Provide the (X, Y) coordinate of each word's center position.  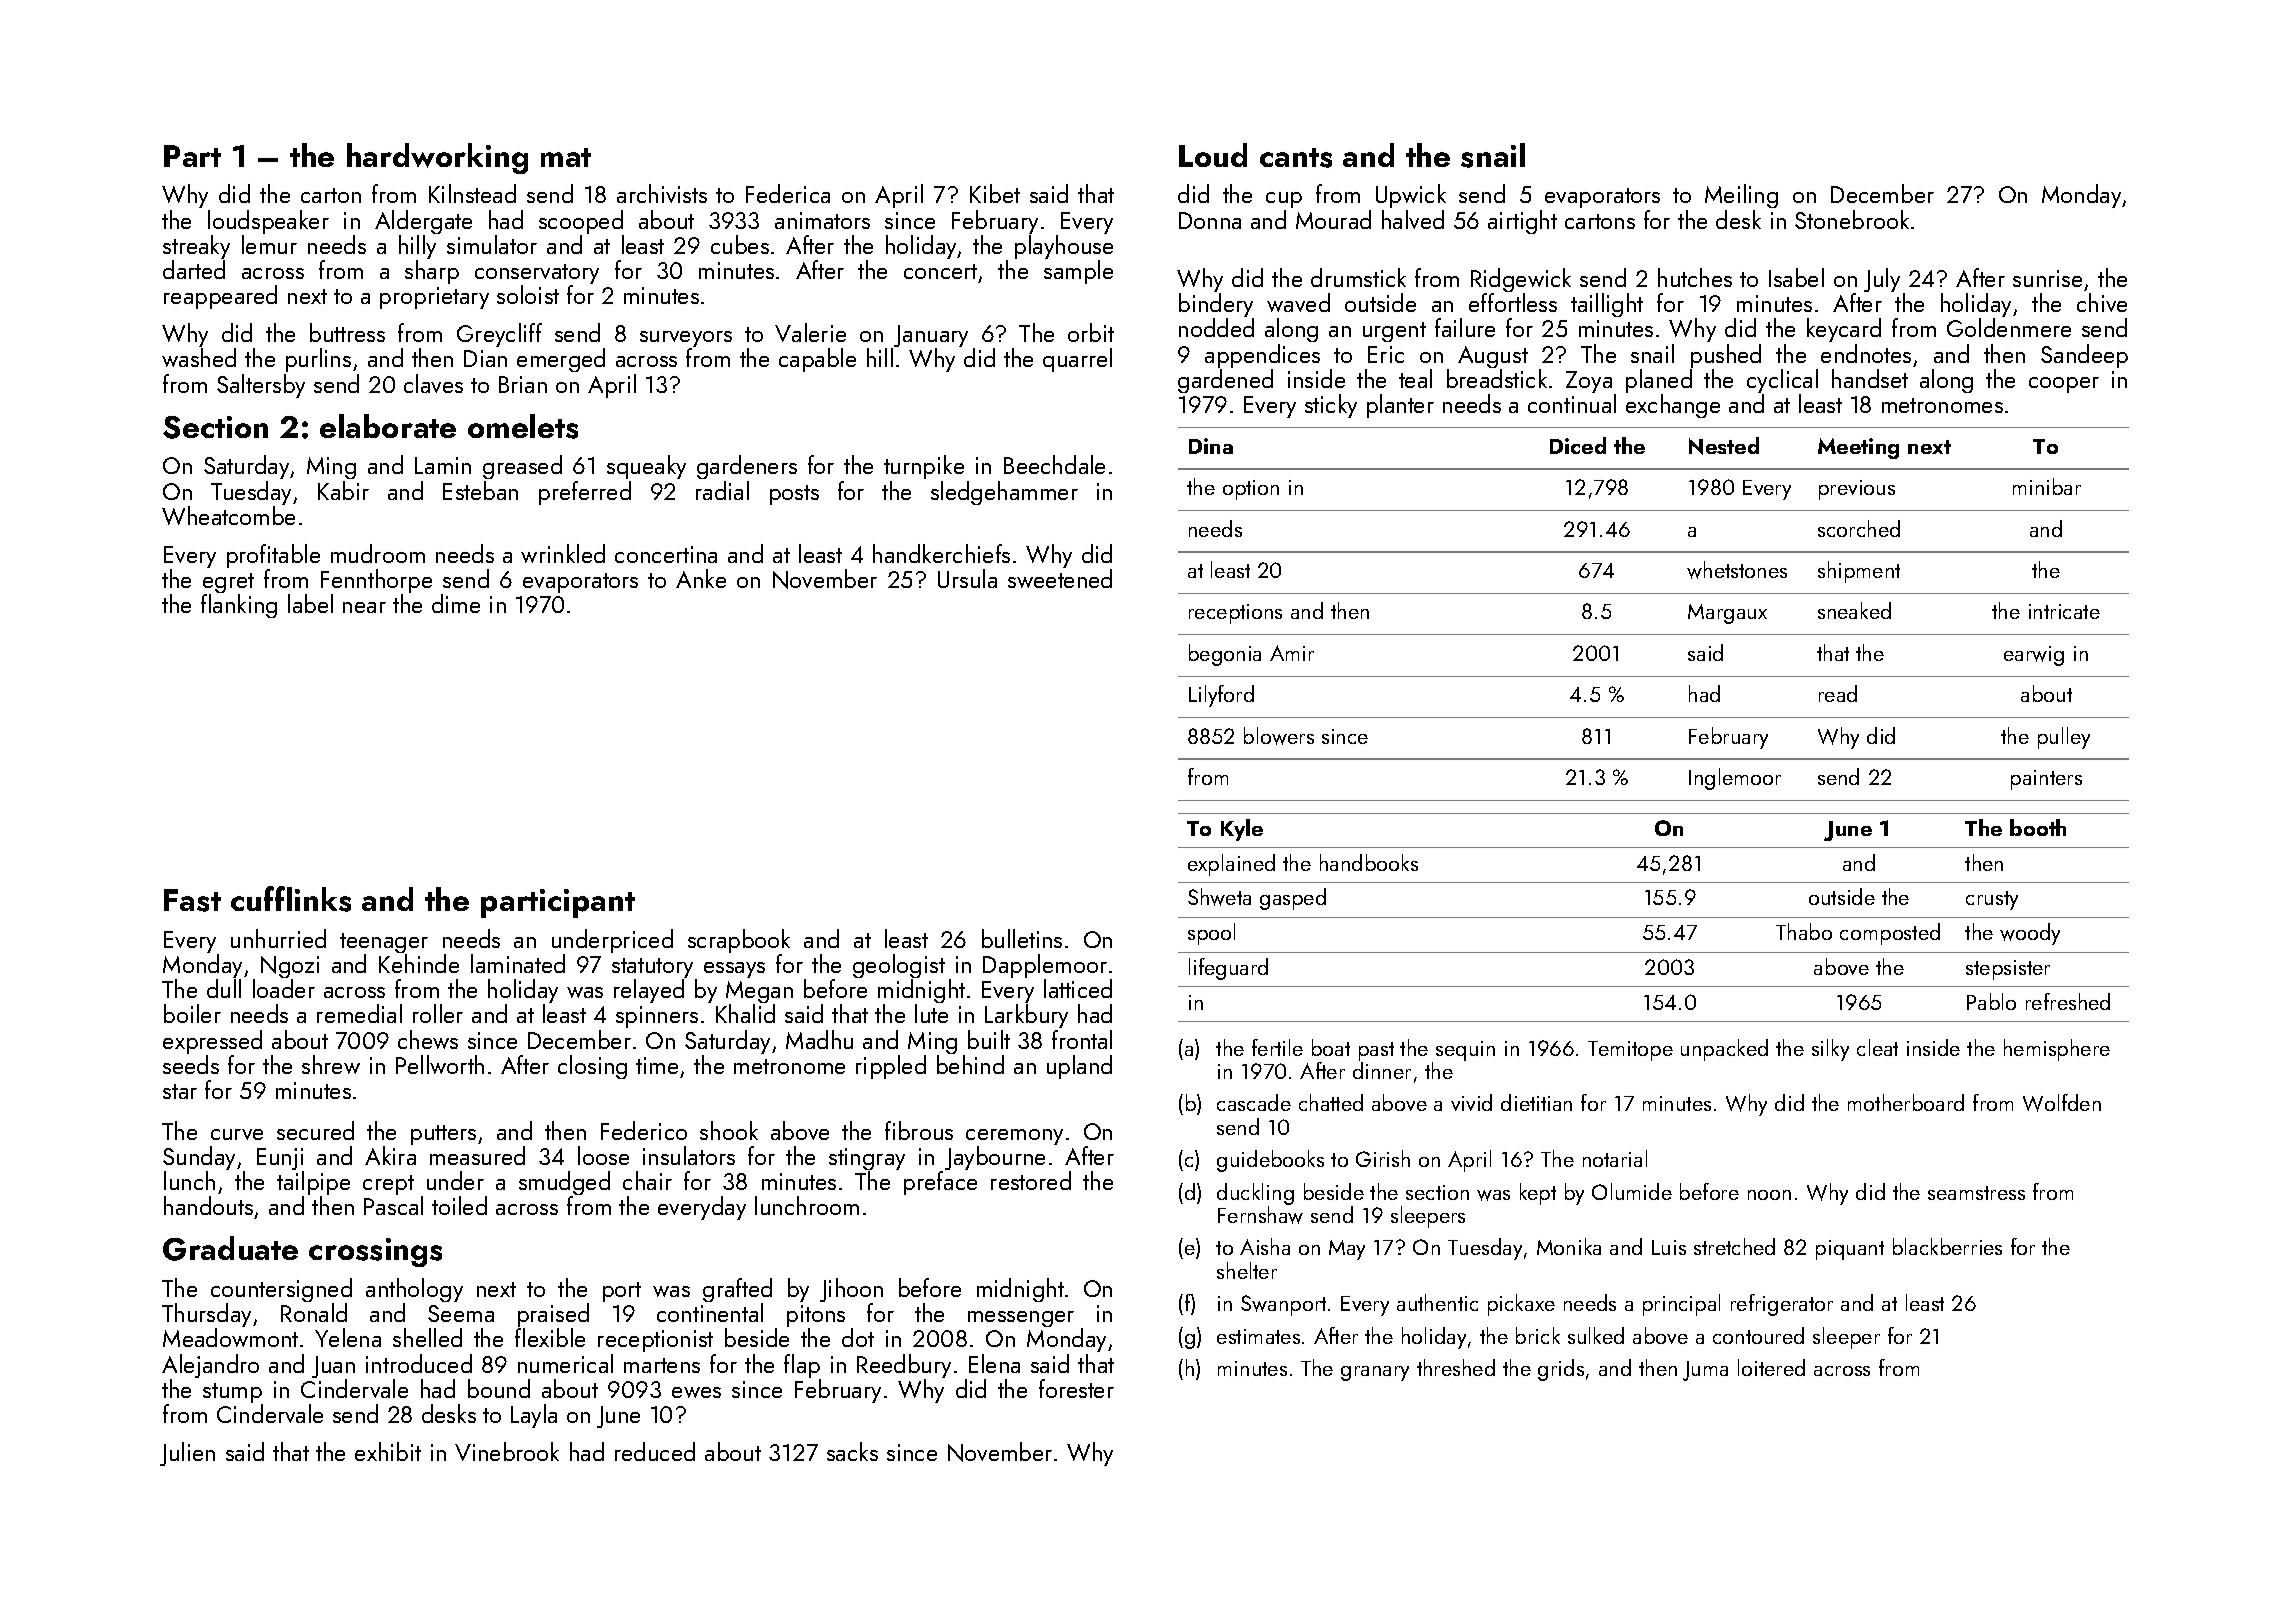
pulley (2064, 738)
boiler (192, 1013)
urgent (1394, 332)
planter (1400, 406)
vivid (1471, 1102)
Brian (523, 384)
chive (2102, 302)
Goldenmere (2009, 328)
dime (456, 603)
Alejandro (210, 1366)
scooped (581, 222)
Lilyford (1221, 696)
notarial (1615, 1158)
